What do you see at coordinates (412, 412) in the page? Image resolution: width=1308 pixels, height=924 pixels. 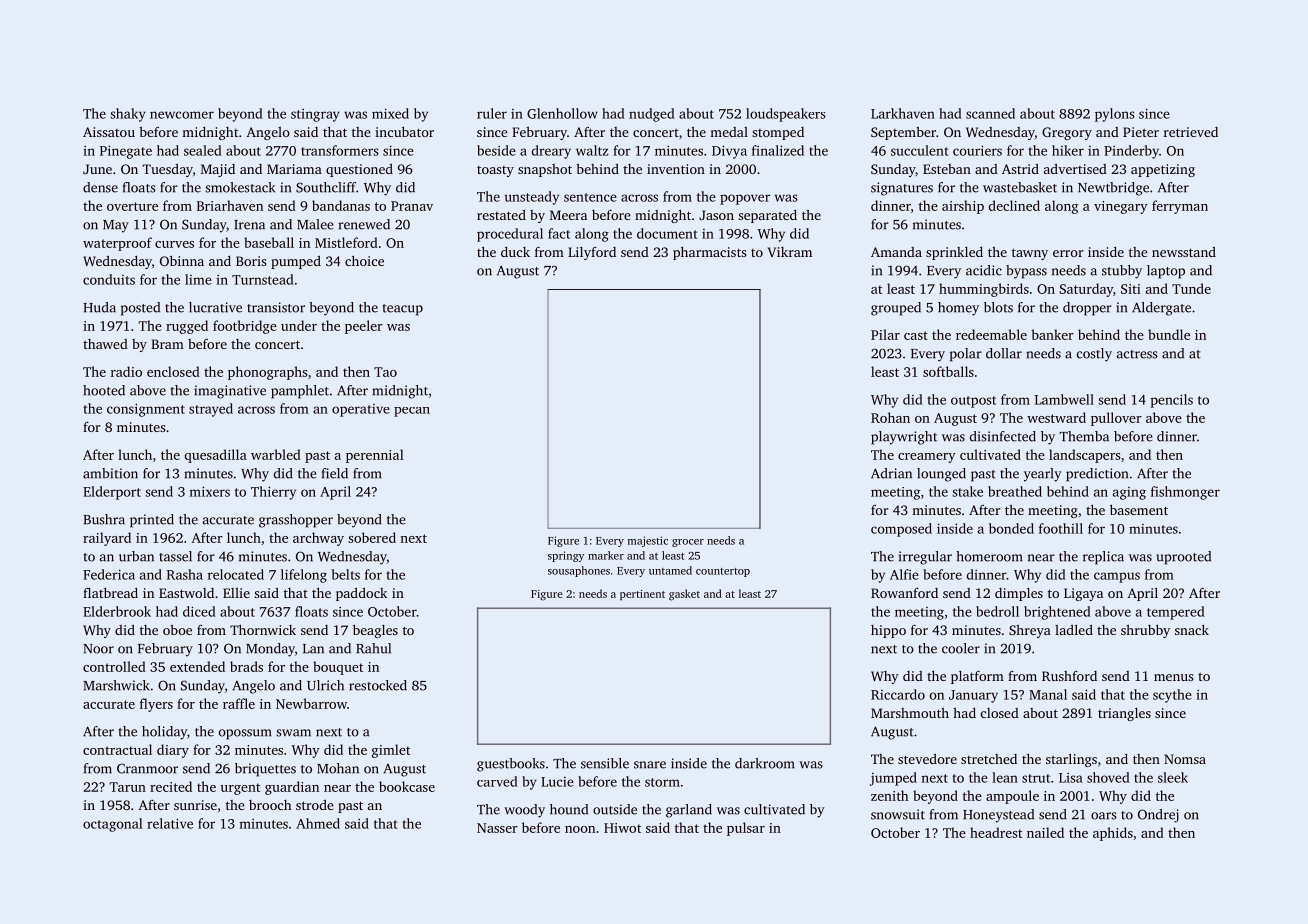 I see `pecan` at bounding box center [412, 412].
